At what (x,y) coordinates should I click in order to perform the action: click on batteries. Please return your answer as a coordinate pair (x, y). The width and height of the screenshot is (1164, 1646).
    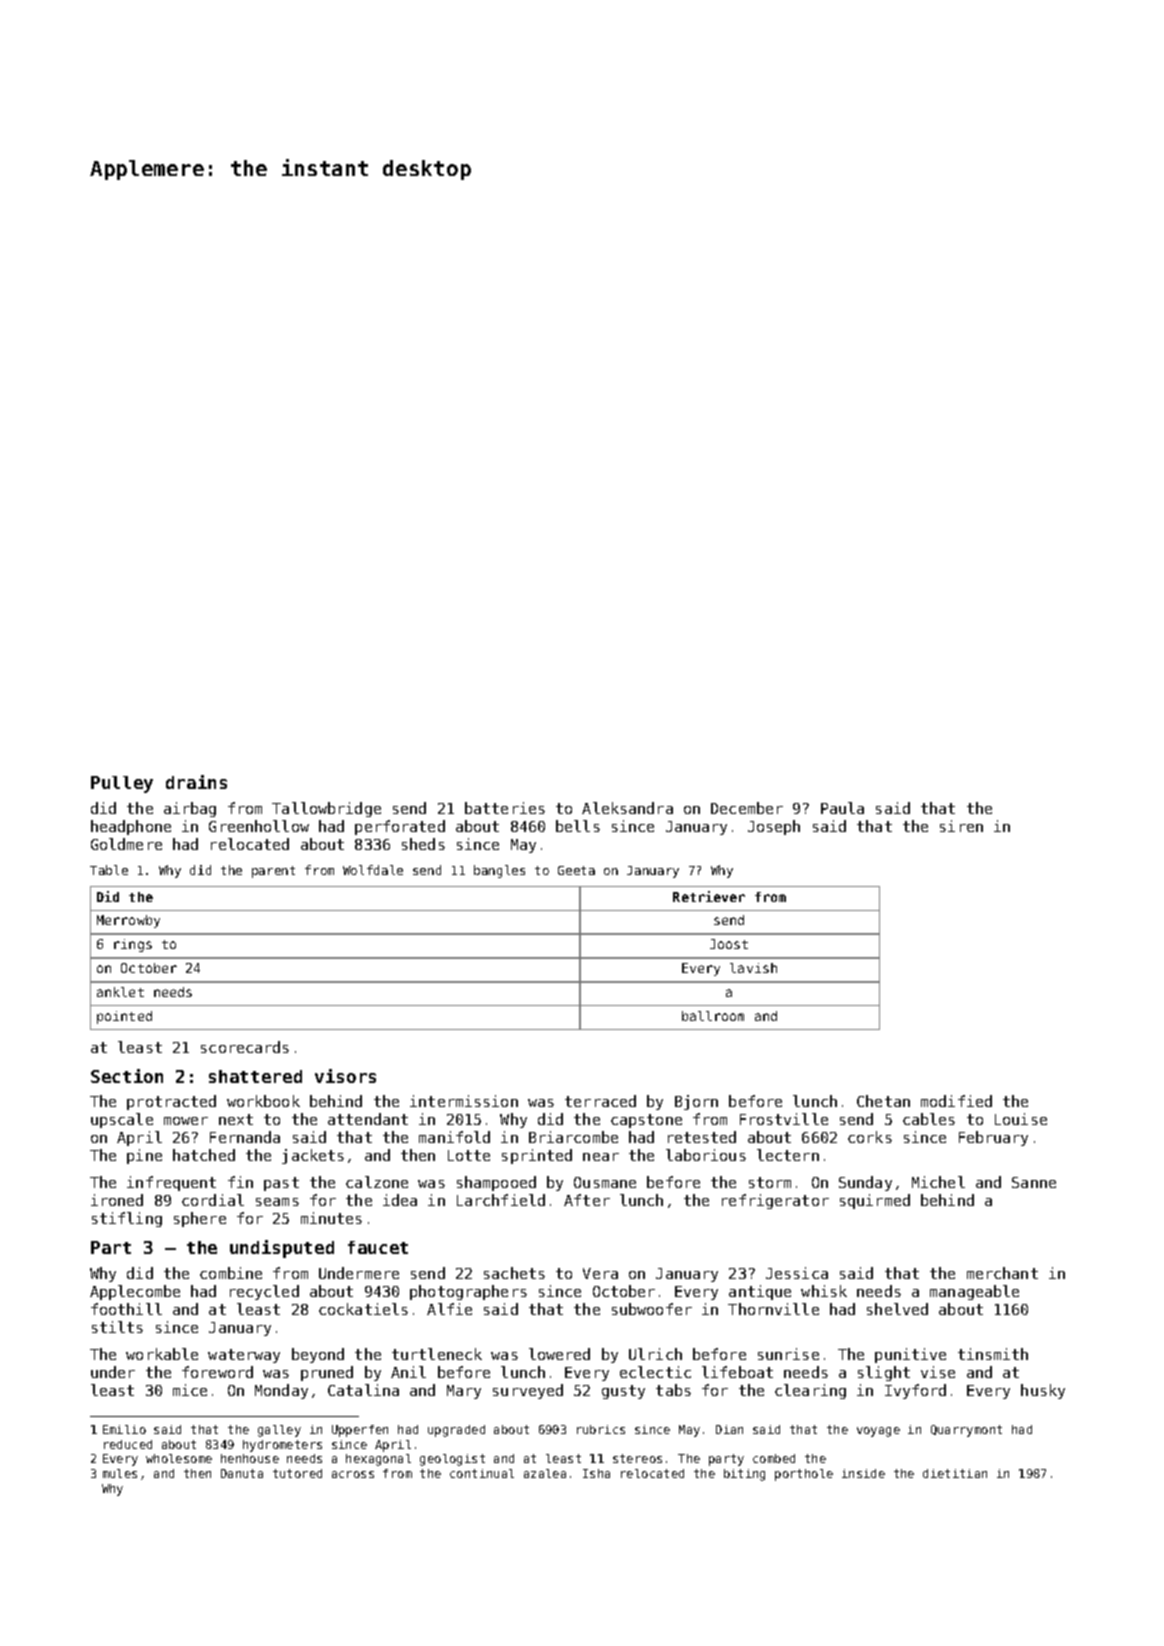
    Looking at the image, I should click on (505, 808).
